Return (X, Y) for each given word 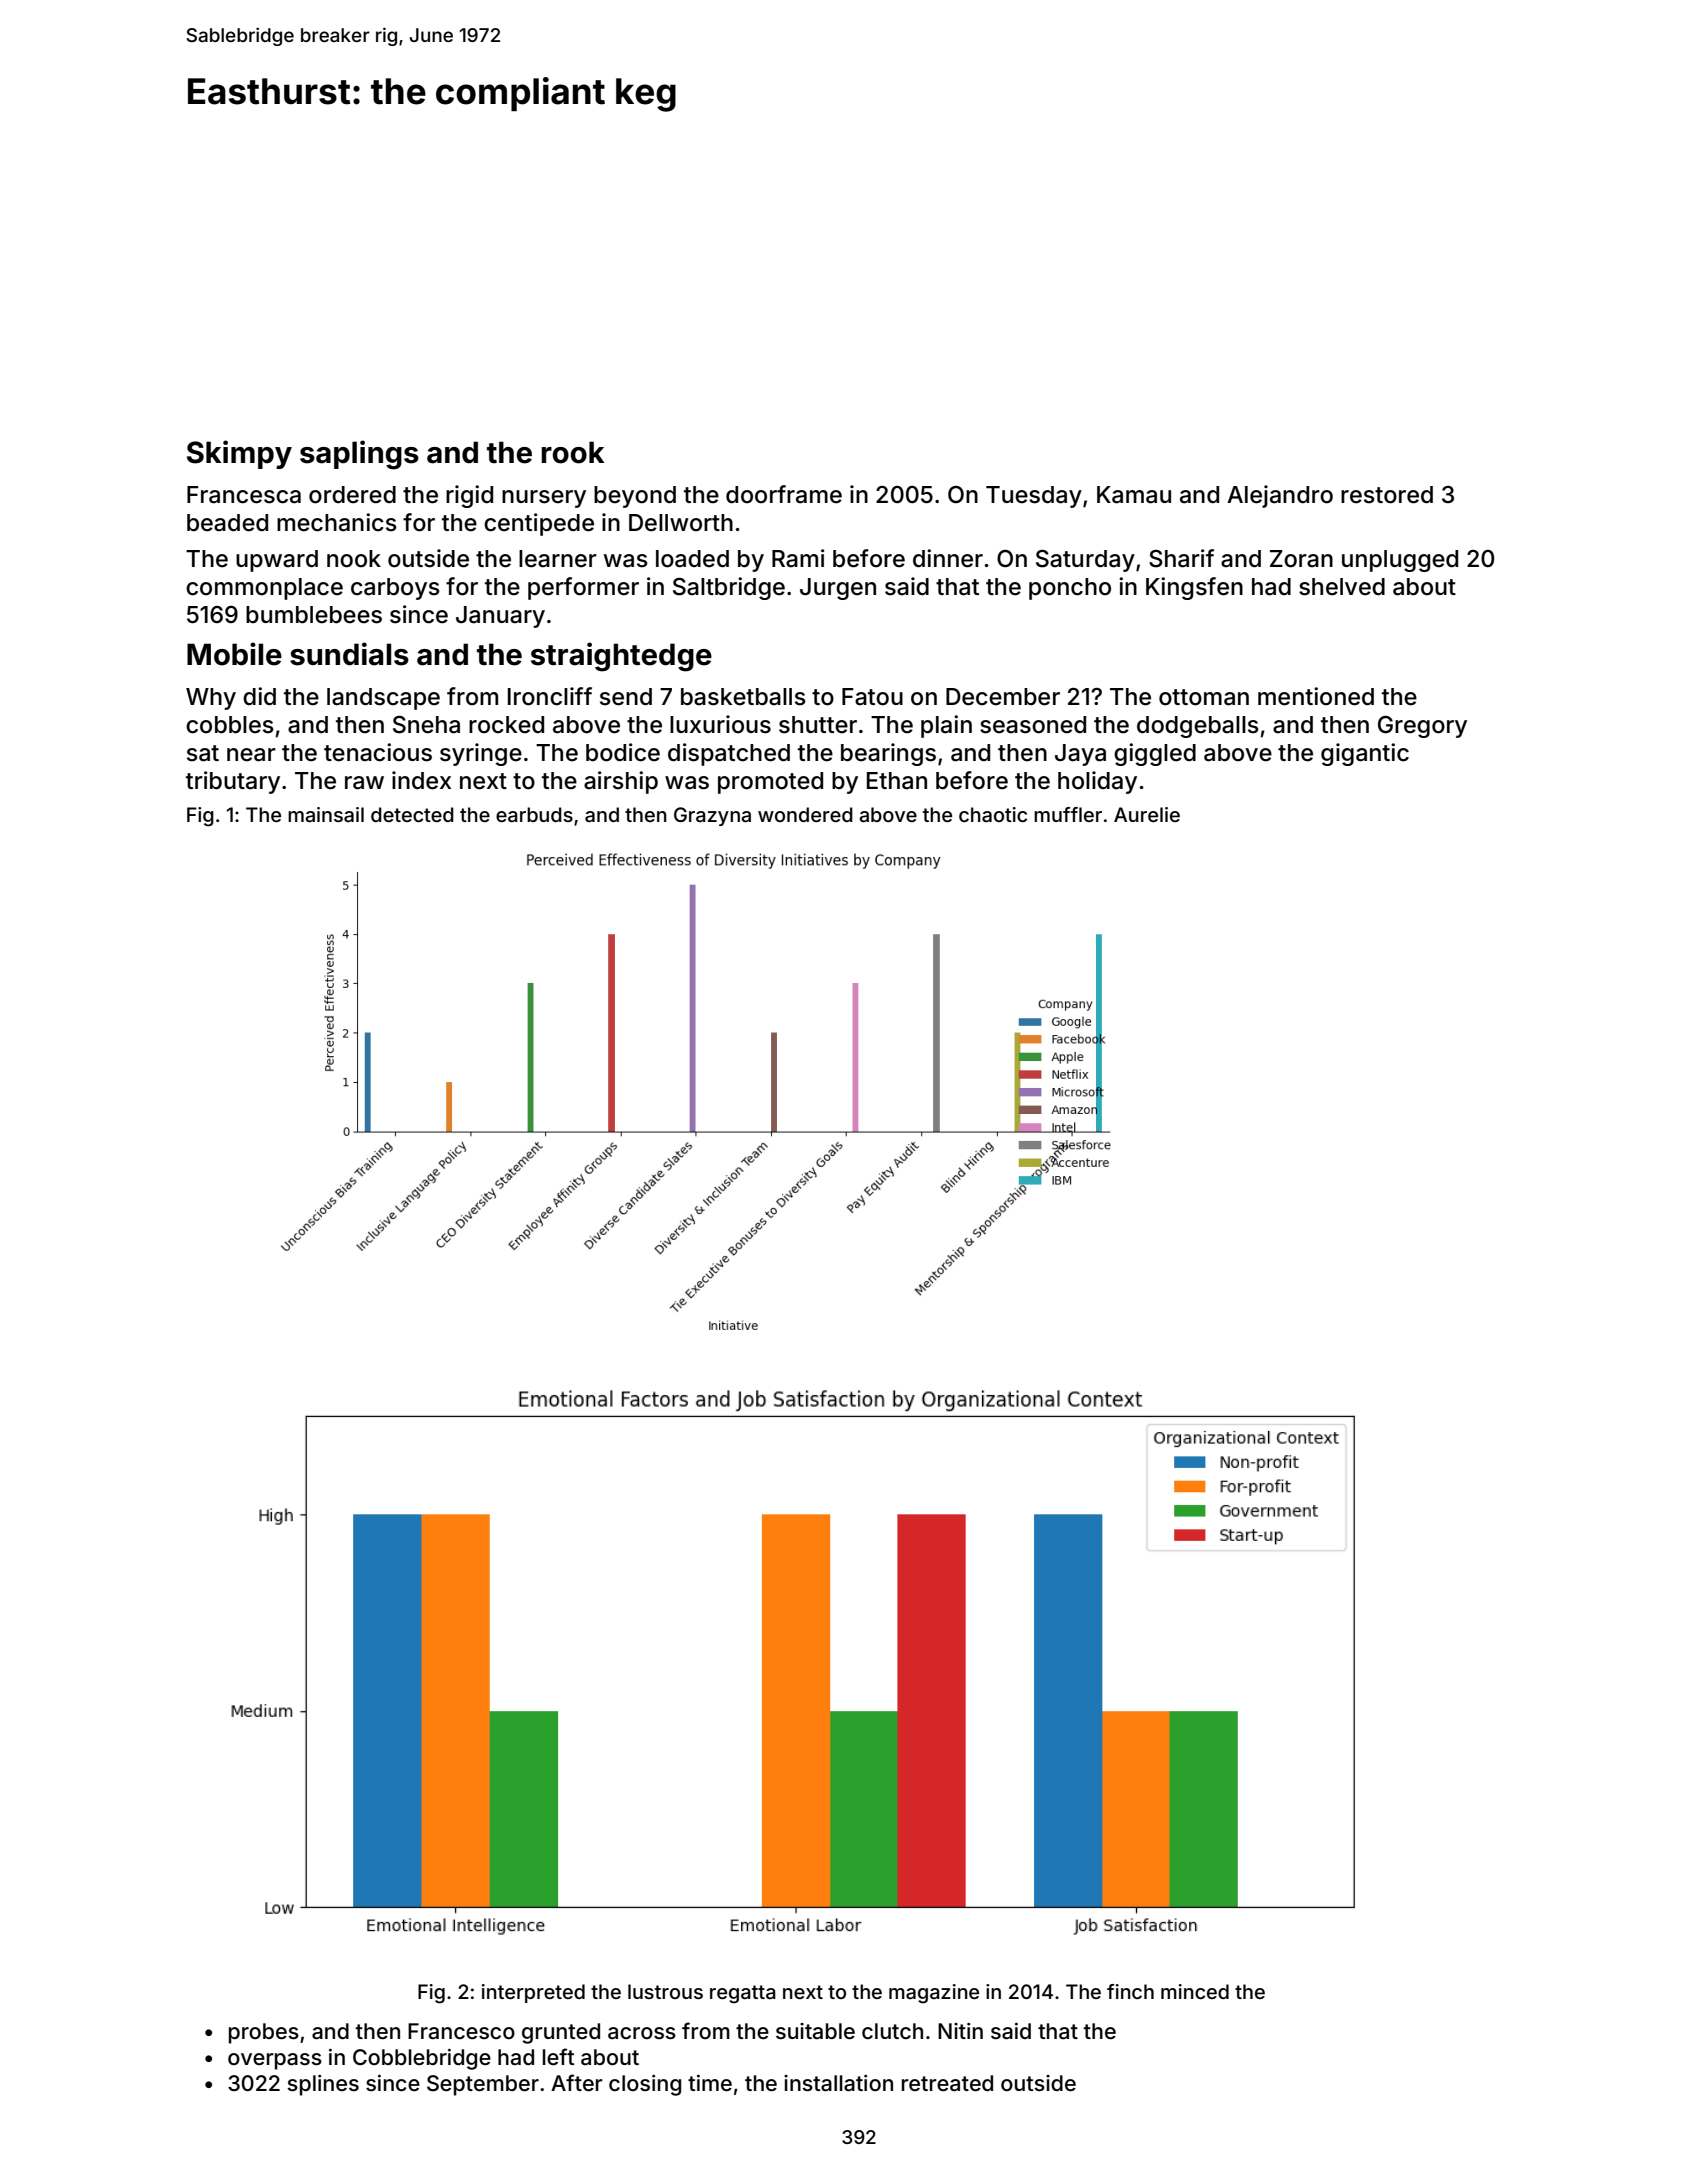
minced (1195, 1991)
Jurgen (838, 589)
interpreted (533, 1993)
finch (1130, 1991)
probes (264, 2033)
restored (1387, 495)
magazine (934, 1994)
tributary (233, 782)
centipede (539, 524)
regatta (743, 1994)
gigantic (1365, 754)
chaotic (993, 814)
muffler (1068, 814)
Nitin (960, 2031)
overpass (275, 2061)
